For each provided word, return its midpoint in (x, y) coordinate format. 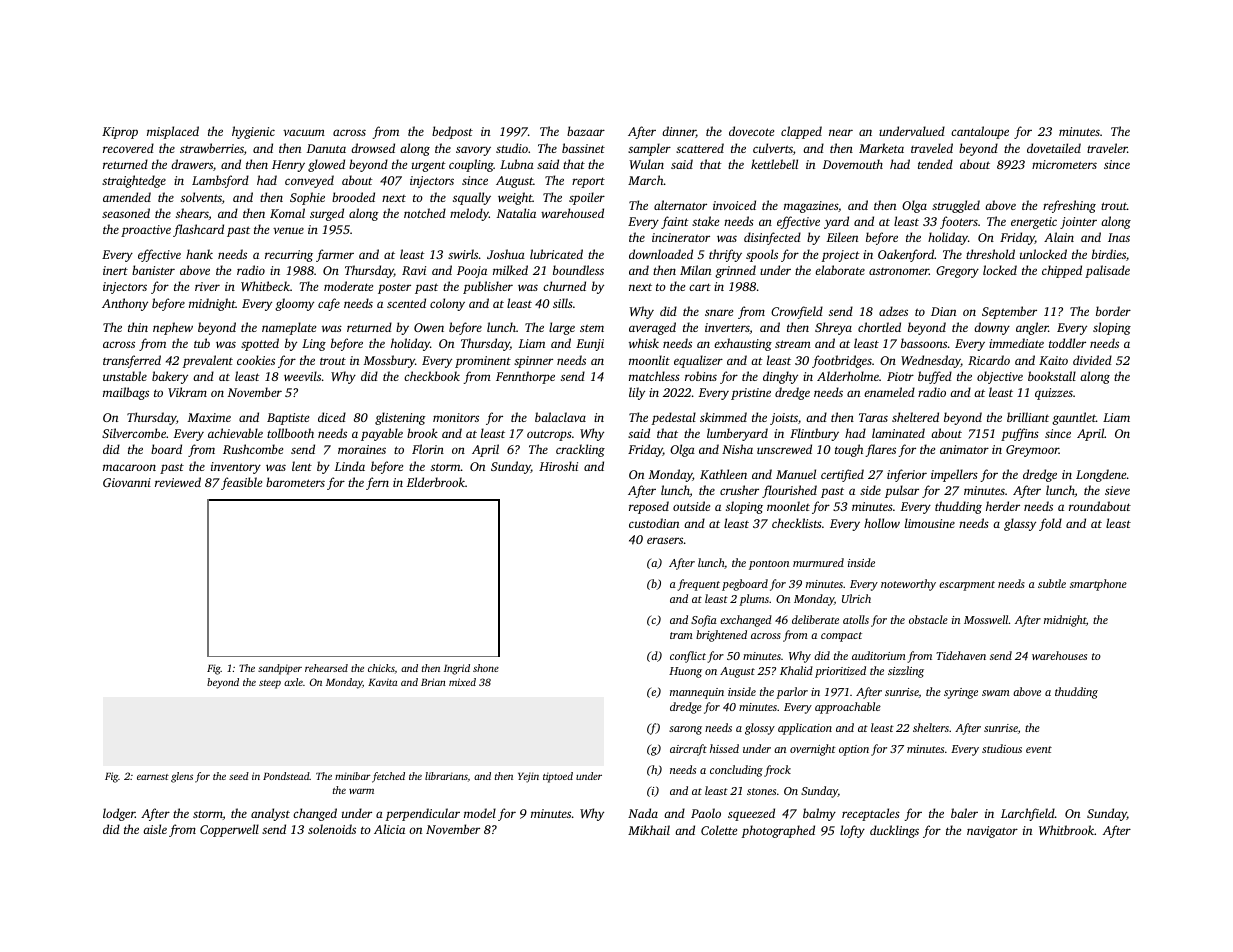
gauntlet (1074, 418)
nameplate (289, 328)
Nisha (737, 449)
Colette (719, 830)
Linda (349, 466)
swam (996, 693)
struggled (956, 206)
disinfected (772, 238)
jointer (1078, 223)
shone (486, 668)
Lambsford (220, 181)
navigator (992, 832)
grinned (735, 271)
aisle (155, 829)
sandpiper (280, 669)
